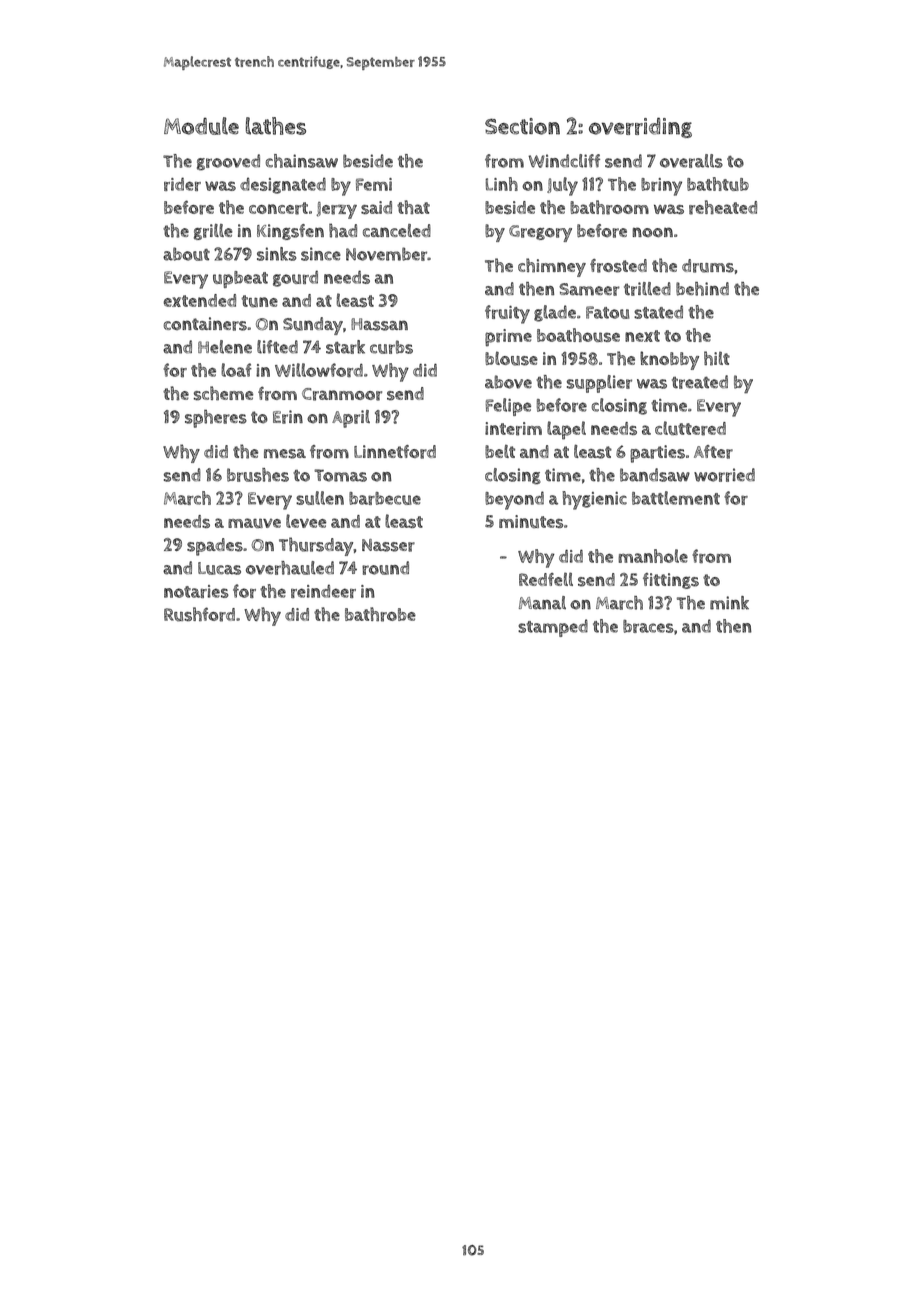 Image resolution: width=924 pixels, height=1311 pixels. I want to click on braces, so click(648, 626).
